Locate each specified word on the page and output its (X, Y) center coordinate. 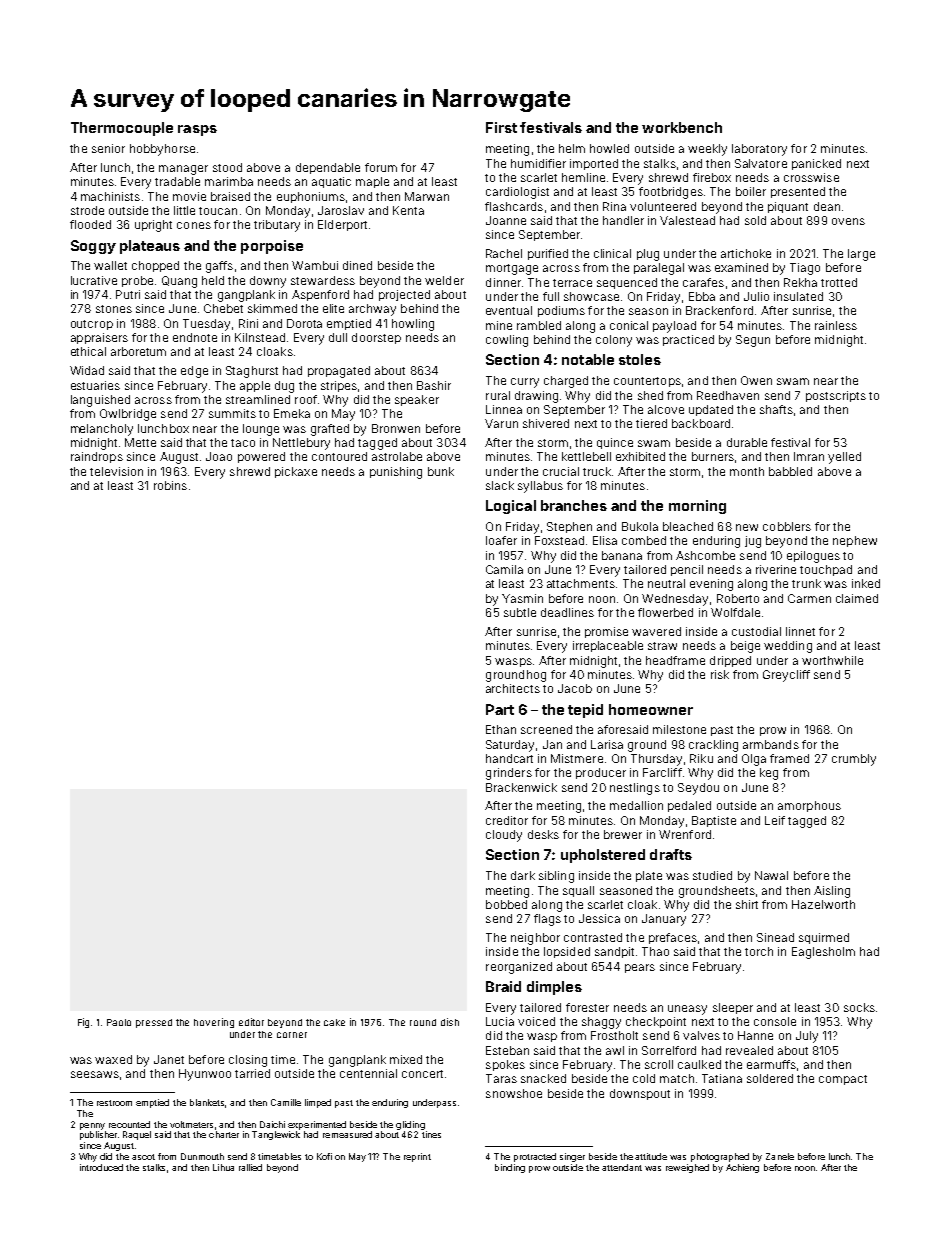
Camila (504, 569)
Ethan (501, 729)
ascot (143, 1157)
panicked (816, 164)
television (116, 471)
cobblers (787, 526)
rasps (197, 130)
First (501, 127)
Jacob (575, 688)
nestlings (635, 789)
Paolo (119, 1022)
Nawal (771, 875)
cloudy (504, 836)
